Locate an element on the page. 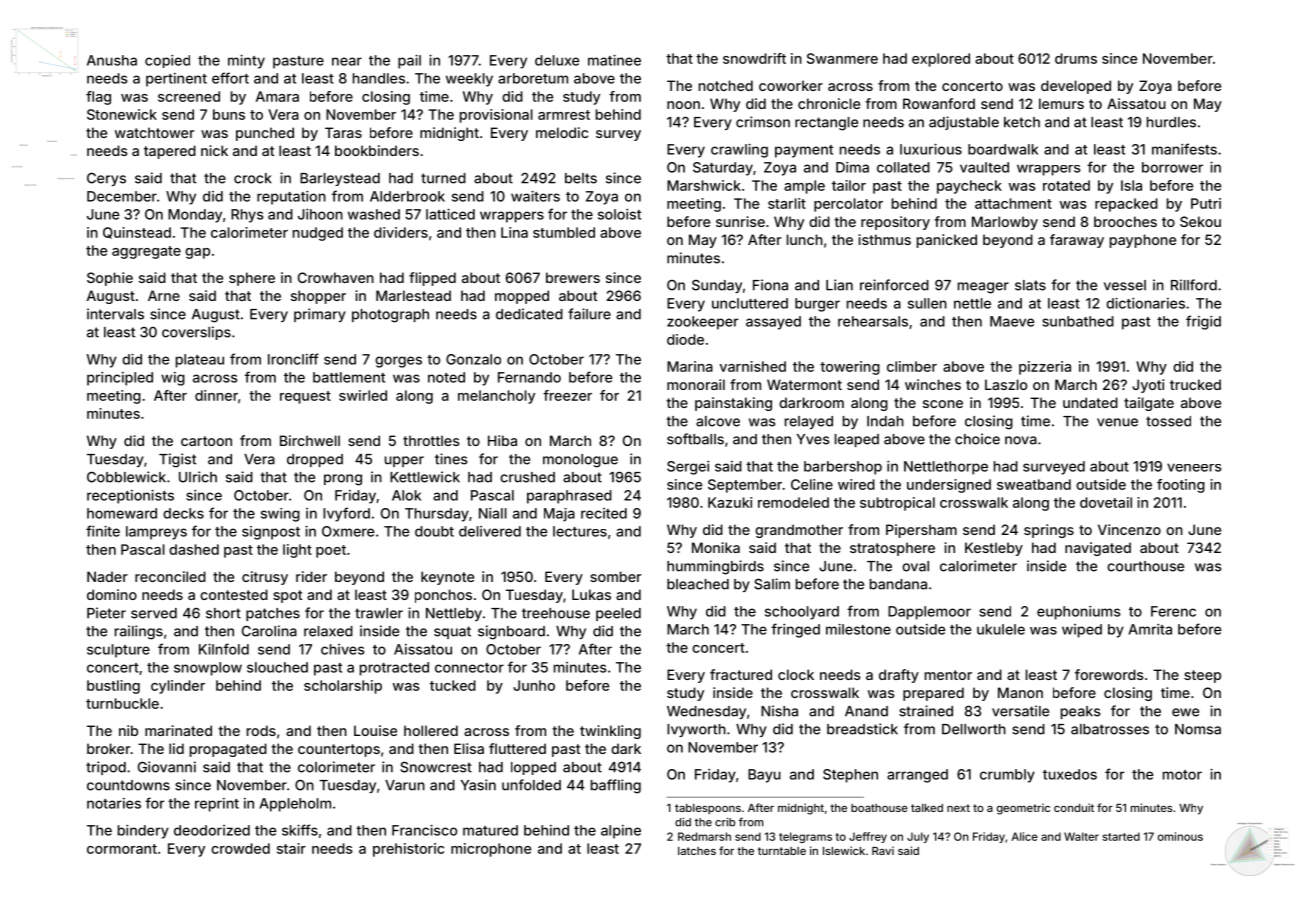 The image size is (1308, 924). mopped is located at coordinates (522, 297).
